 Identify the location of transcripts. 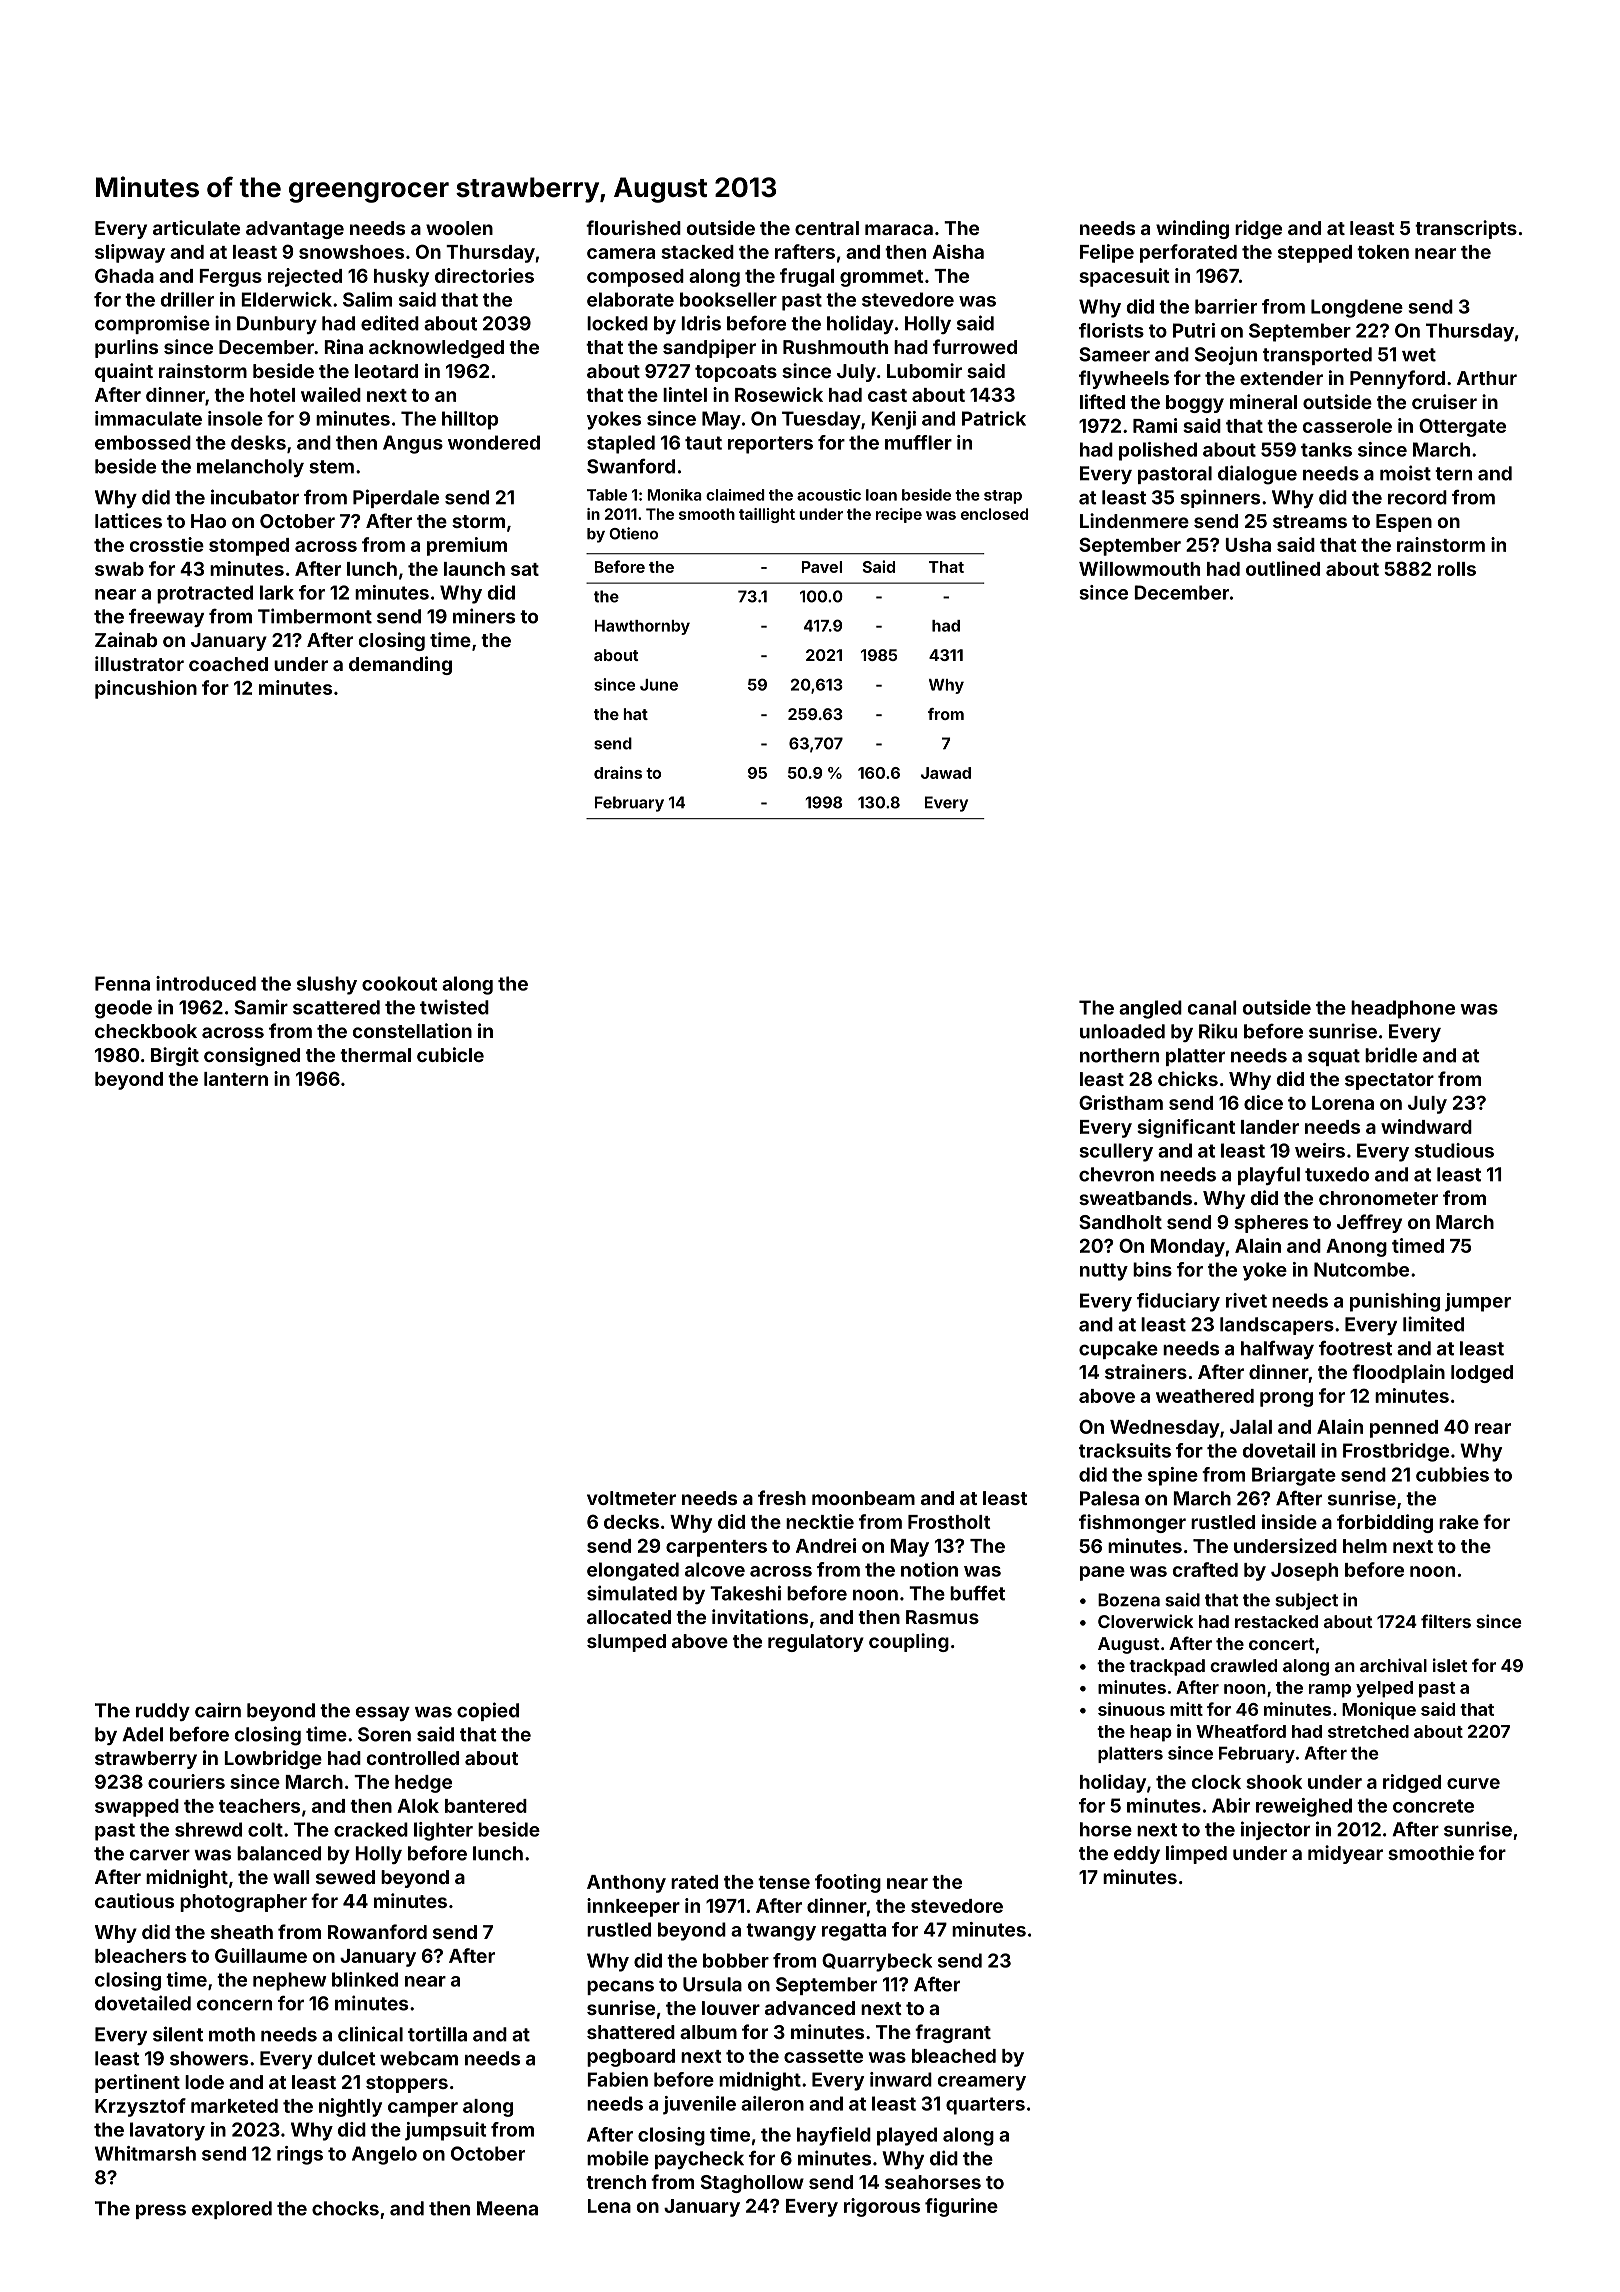
(1466, 229).
